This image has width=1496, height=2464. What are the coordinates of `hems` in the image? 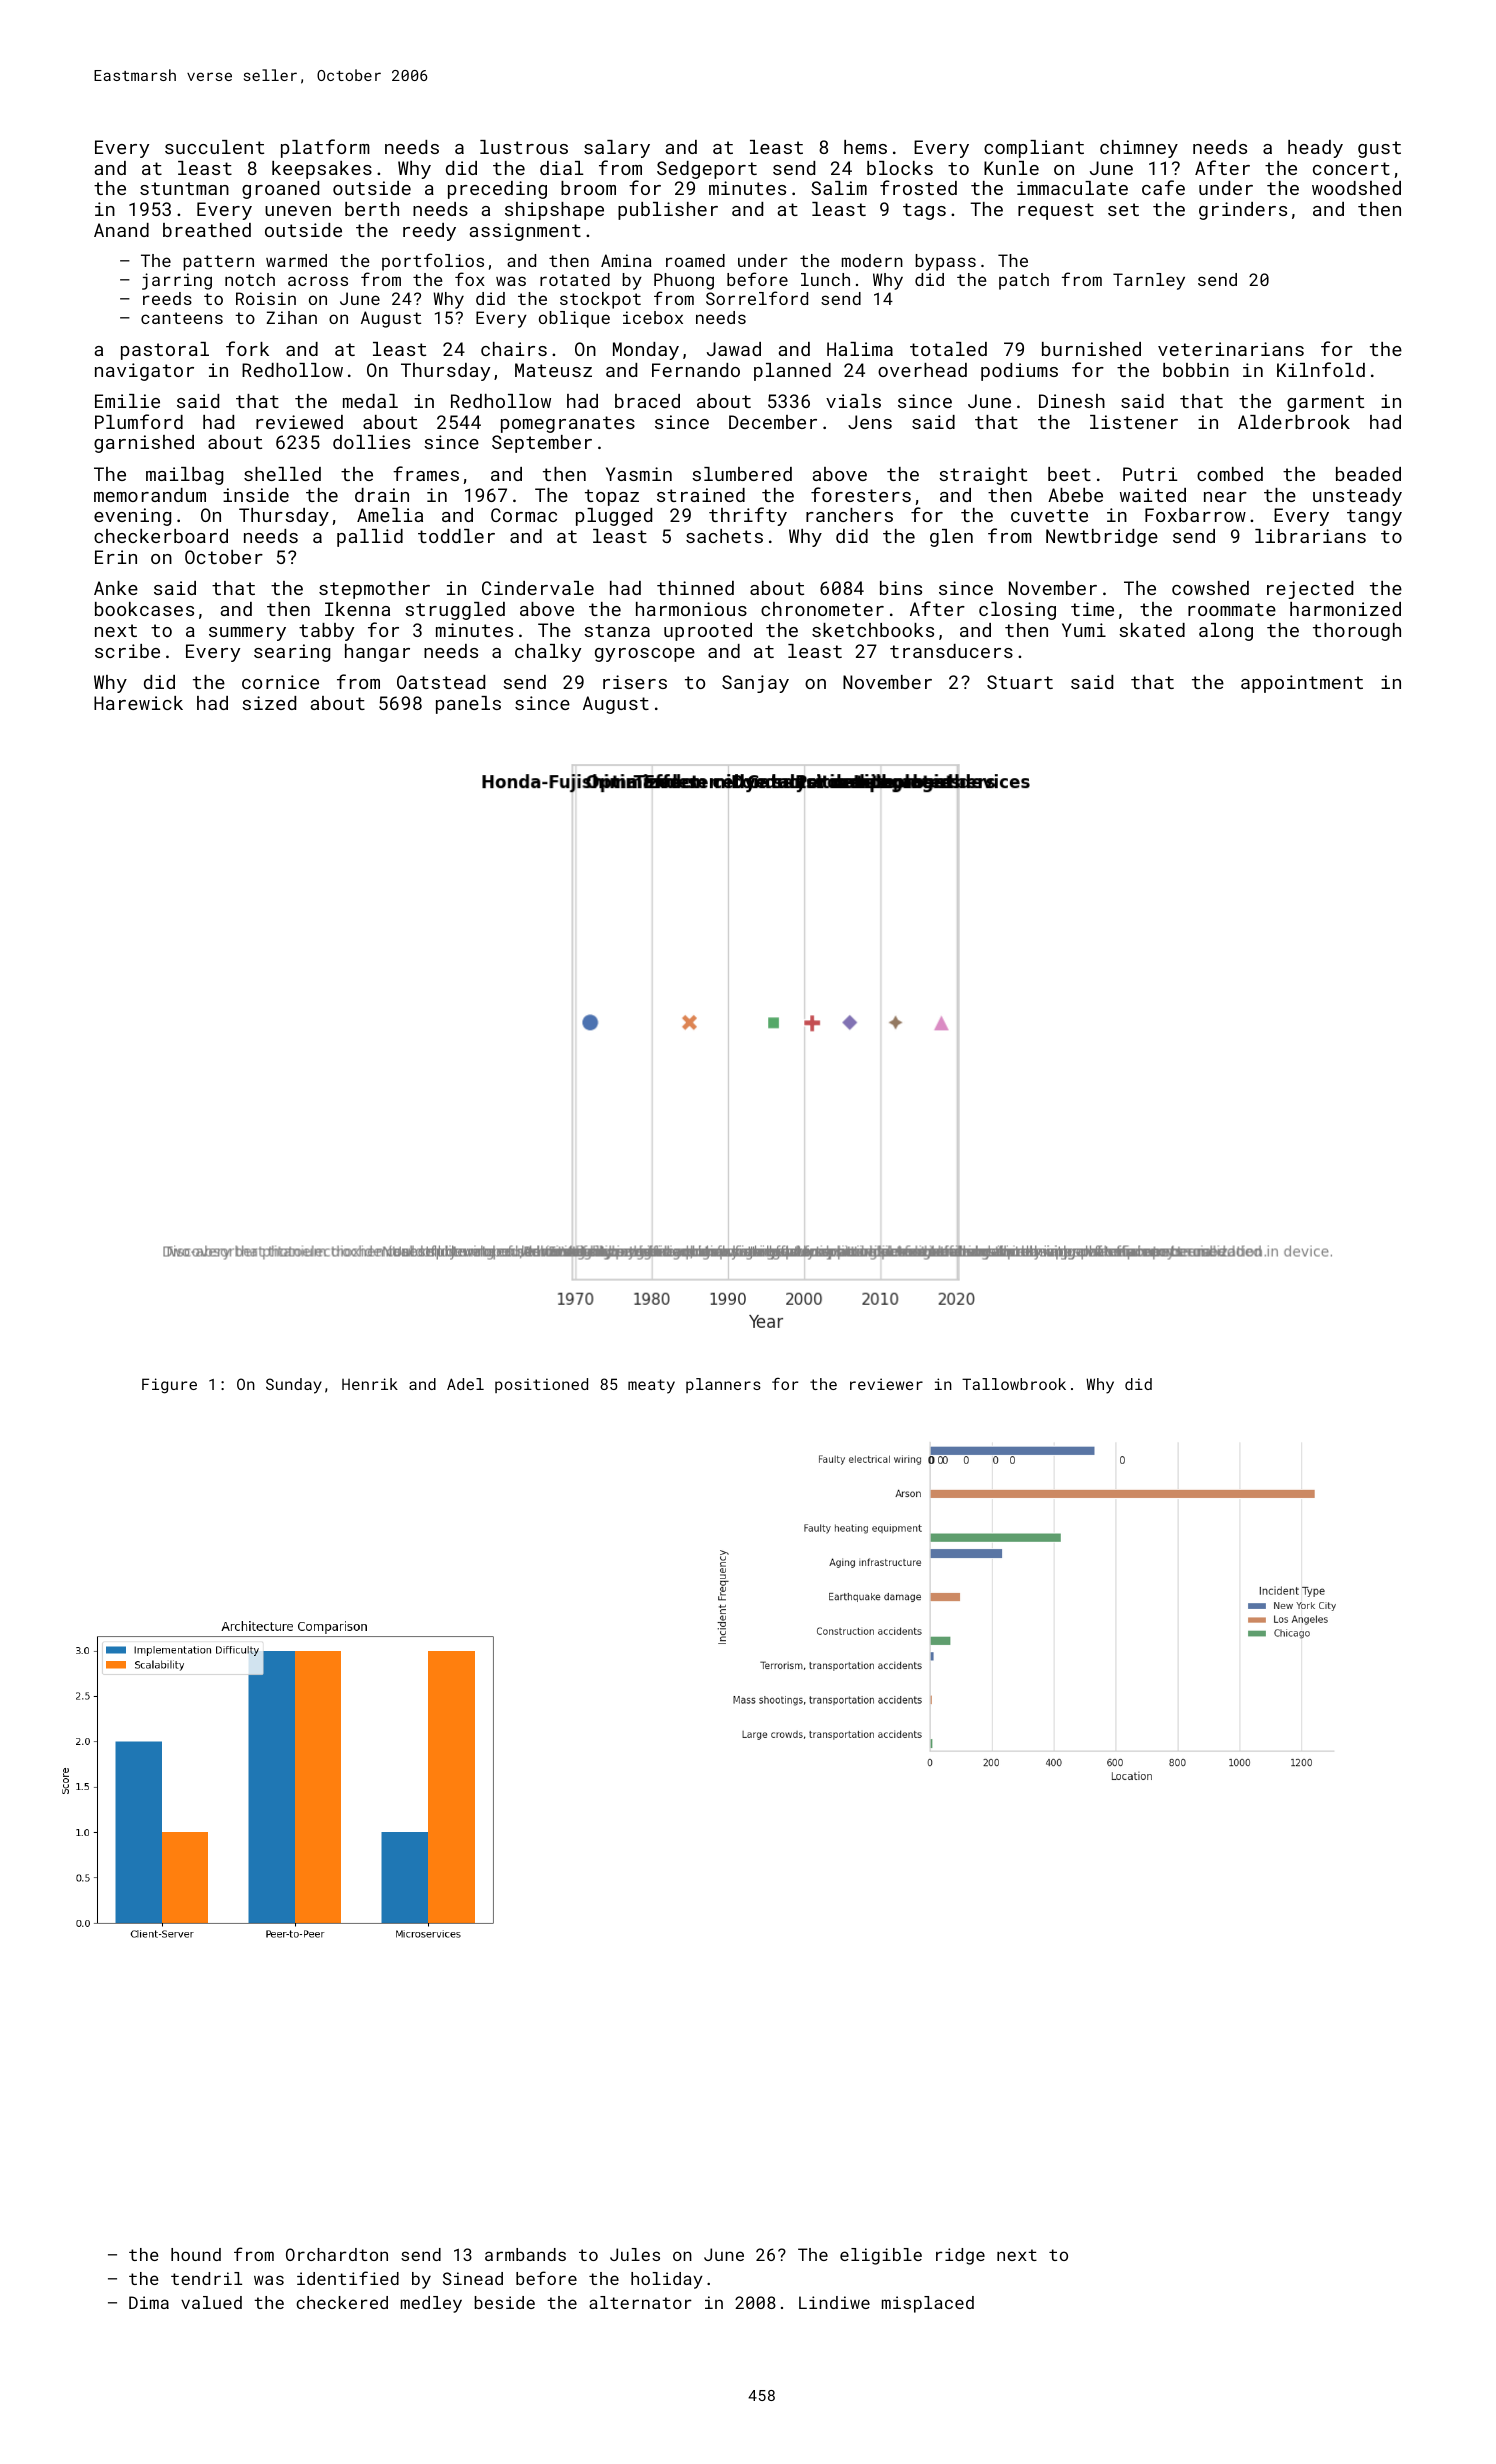 It's located at (865, 147).
